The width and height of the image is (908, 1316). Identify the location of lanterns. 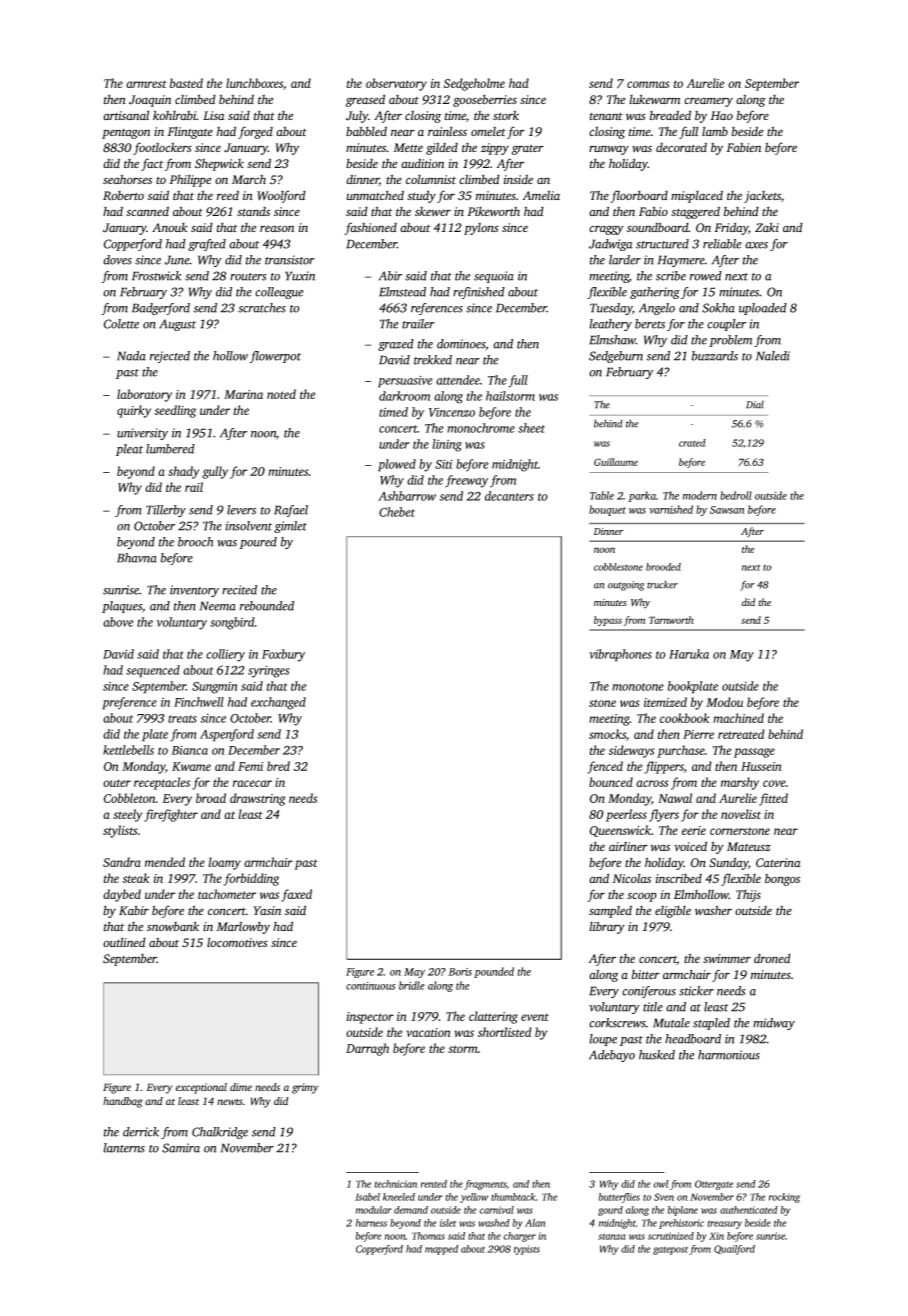
(124, 1148).
